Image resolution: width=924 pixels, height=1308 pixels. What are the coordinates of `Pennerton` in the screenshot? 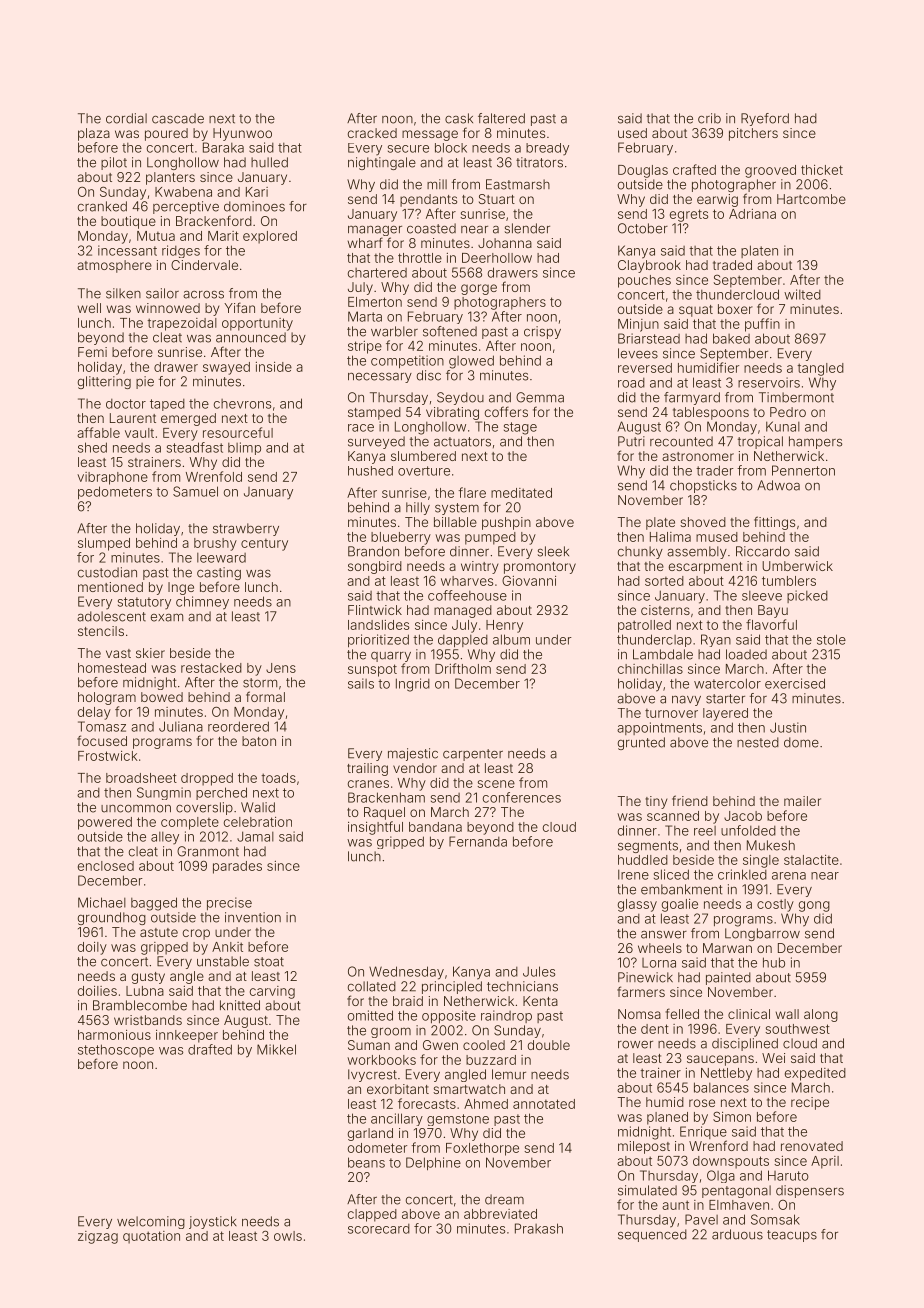 It's located at (803, 470).
